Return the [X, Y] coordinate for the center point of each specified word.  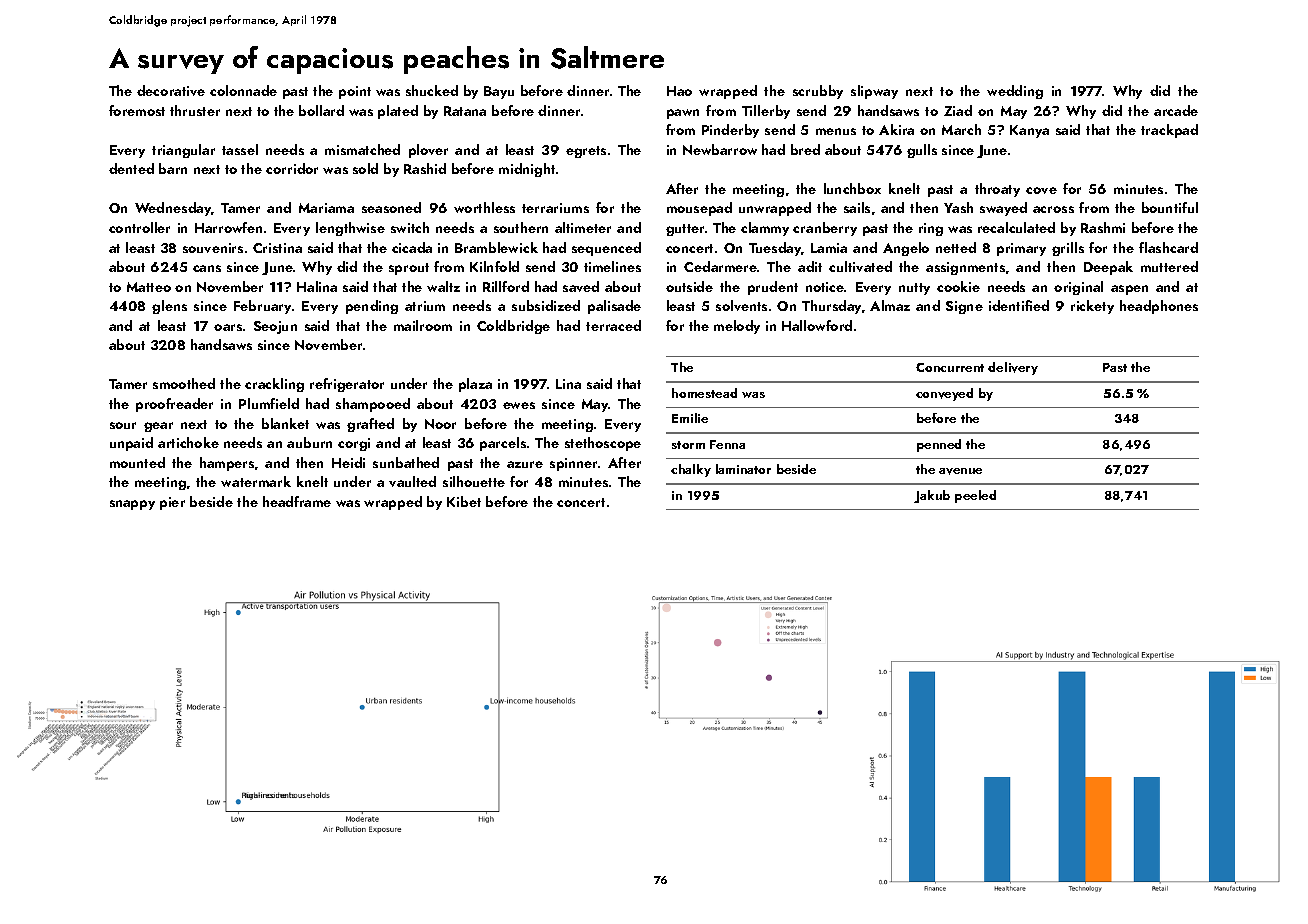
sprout [409, 269]
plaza [475, 385]
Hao [679, 91]
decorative [171, 90]
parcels [503, 444]
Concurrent [950, 367]
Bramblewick [496, 247]
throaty [997, 190]
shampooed [373, 405]
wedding [1015, 92]
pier [172, 503]
